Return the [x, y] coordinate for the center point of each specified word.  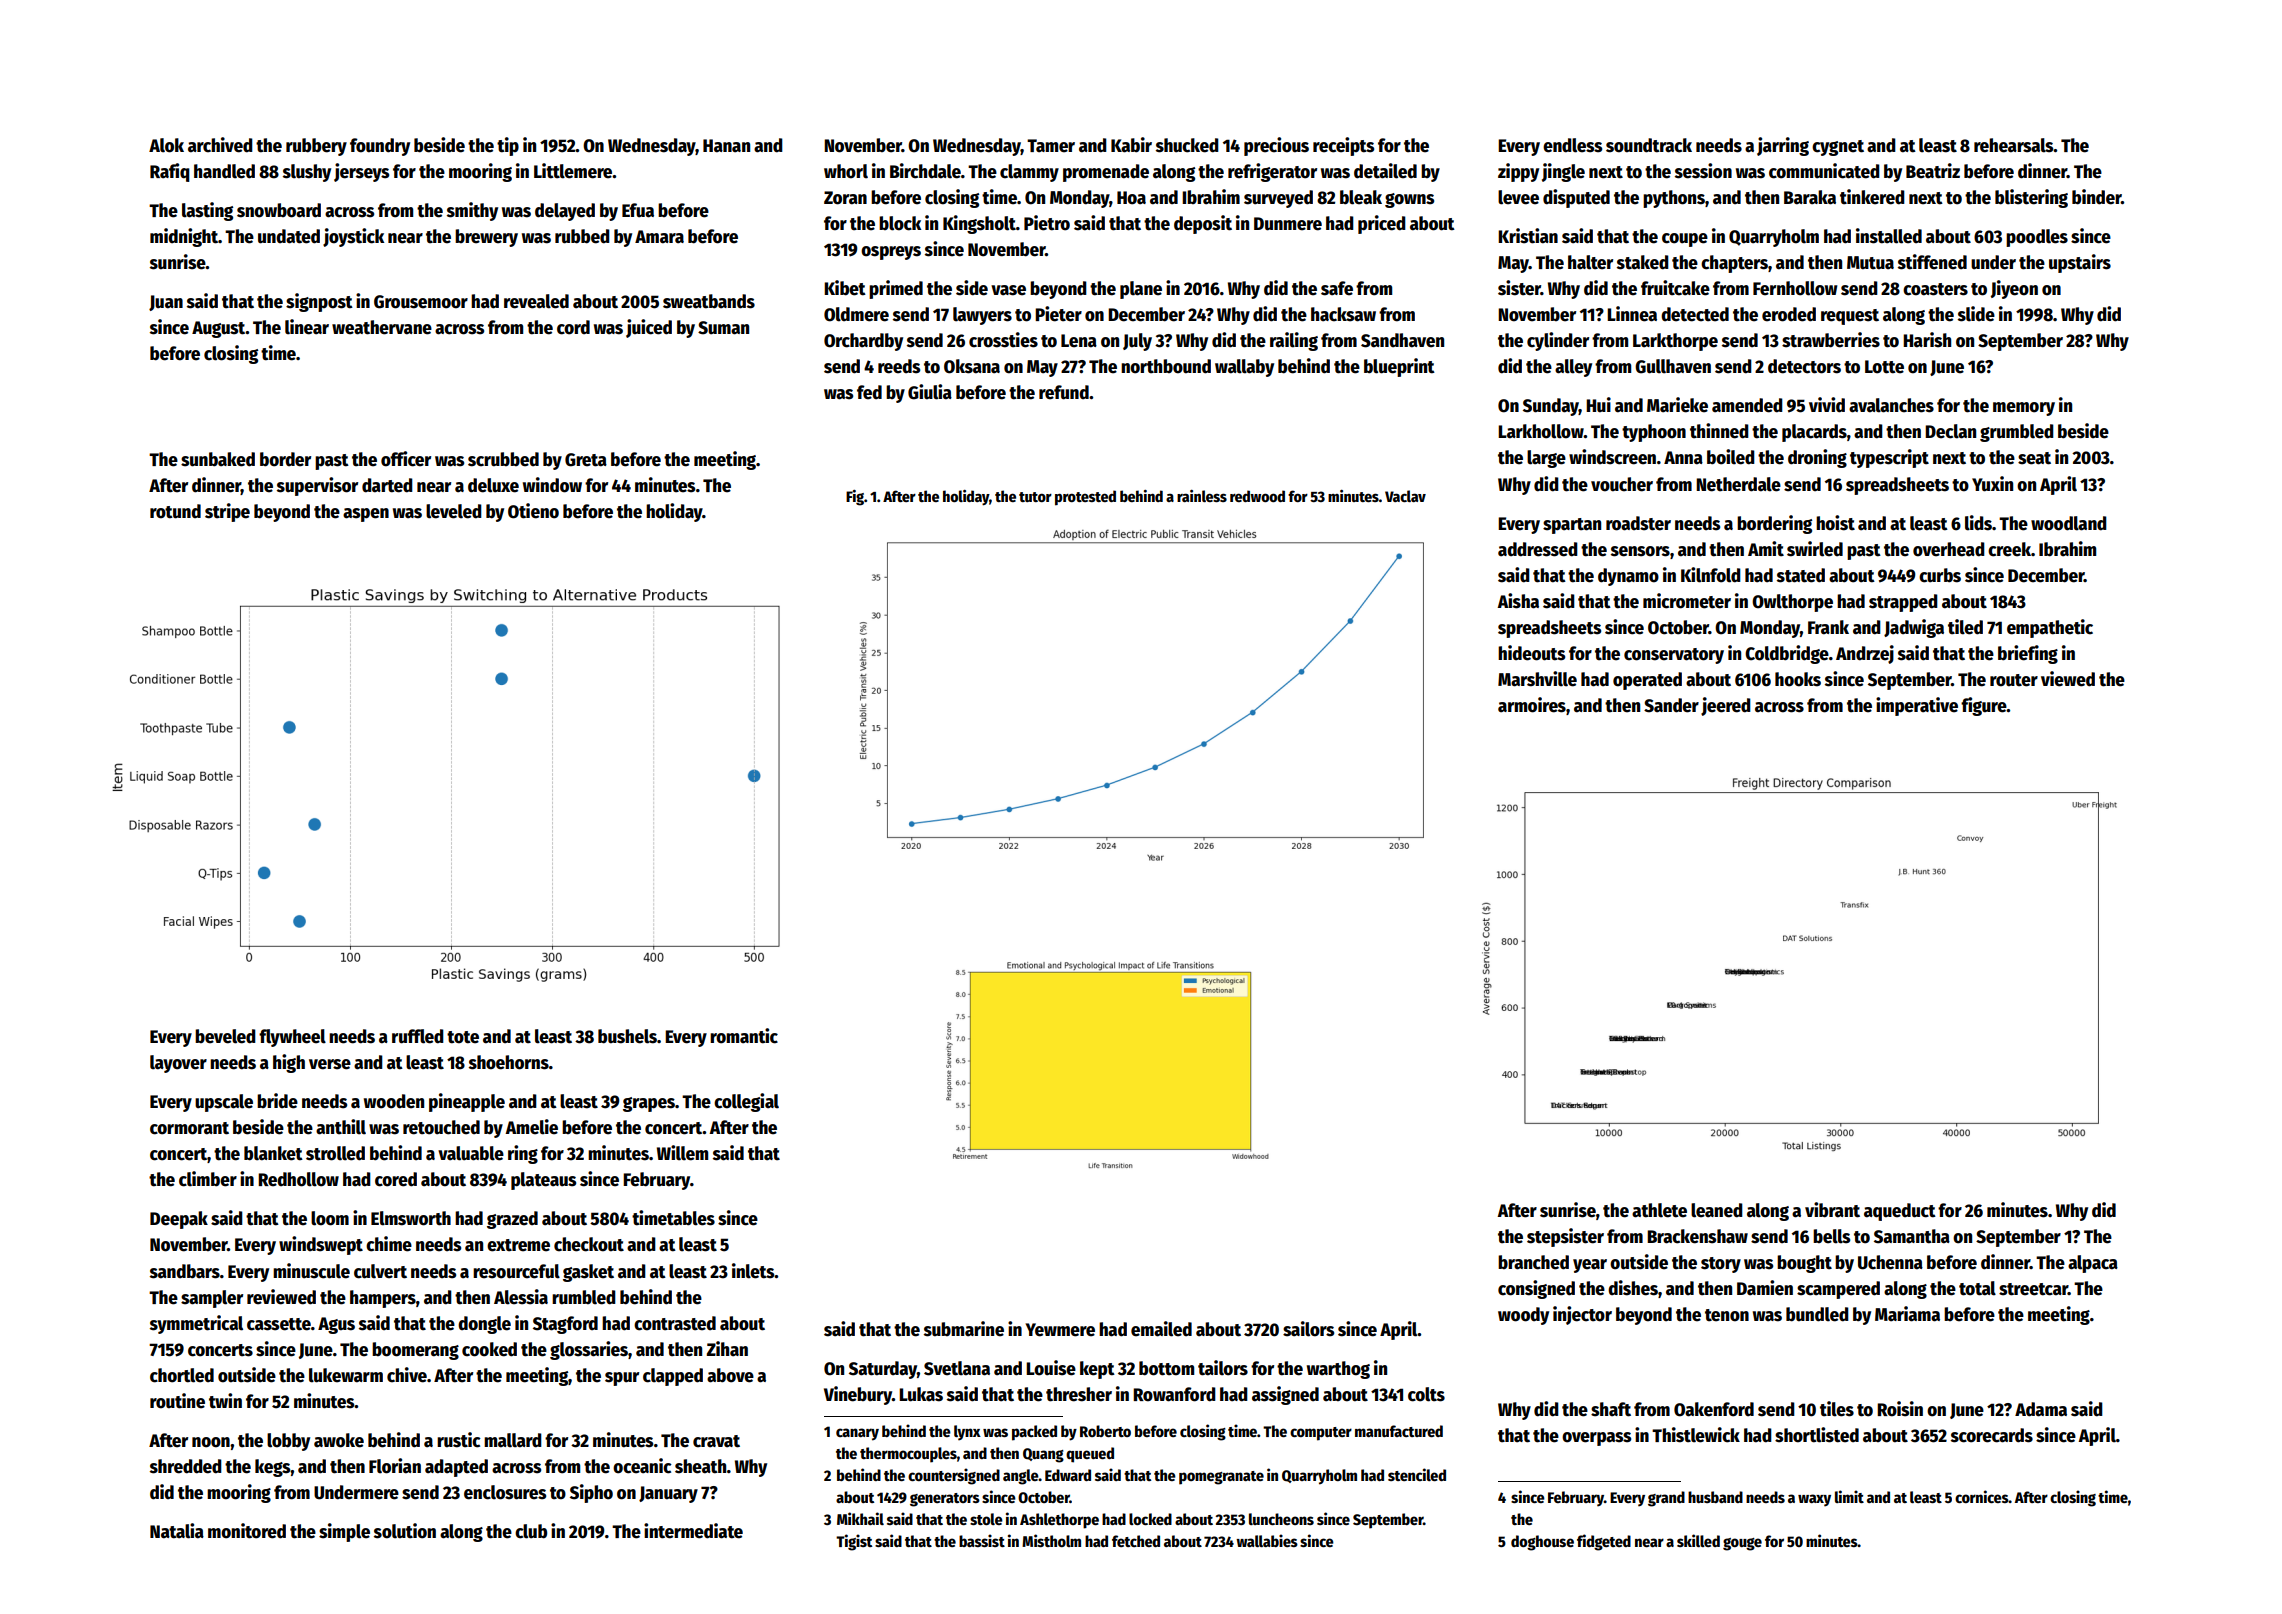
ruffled [418, 1036]
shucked [1187, 145]
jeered [1726, 706]
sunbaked [218, 459]
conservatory [1674, 656]
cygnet [1838, 148]
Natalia [177, 1531]
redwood [1257, 496]
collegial [746, 1102]
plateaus [543, 1181]
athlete [1659, 1210]
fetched [1136, 1541]
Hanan [726, 146]
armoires [1532, 705]
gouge [1742, 1544]
